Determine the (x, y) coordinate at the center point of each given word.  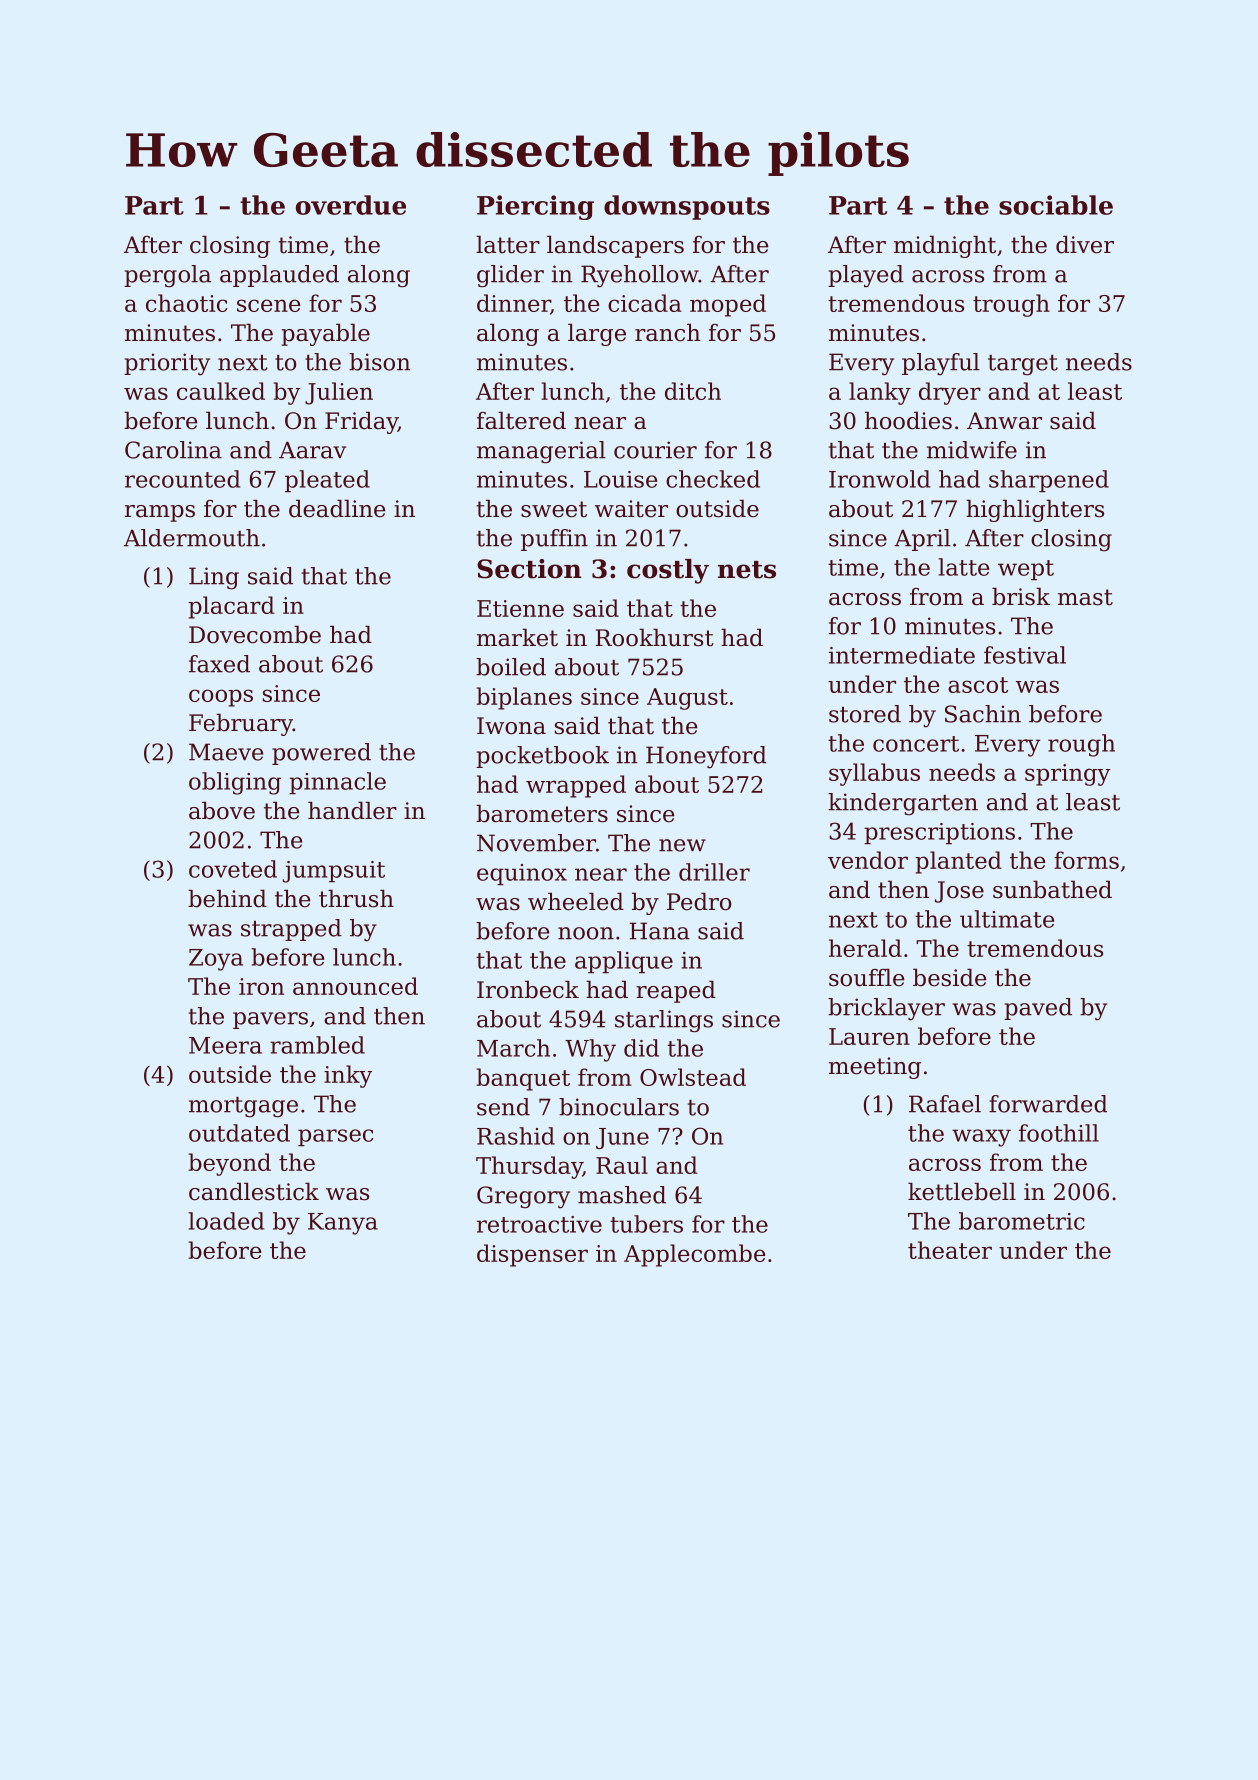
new (682, 845)
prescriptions (939, 833)
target (1023, 365)
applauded (279, 276)
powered (321, 754)
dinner (513, 303)
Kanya (343, 1224)
